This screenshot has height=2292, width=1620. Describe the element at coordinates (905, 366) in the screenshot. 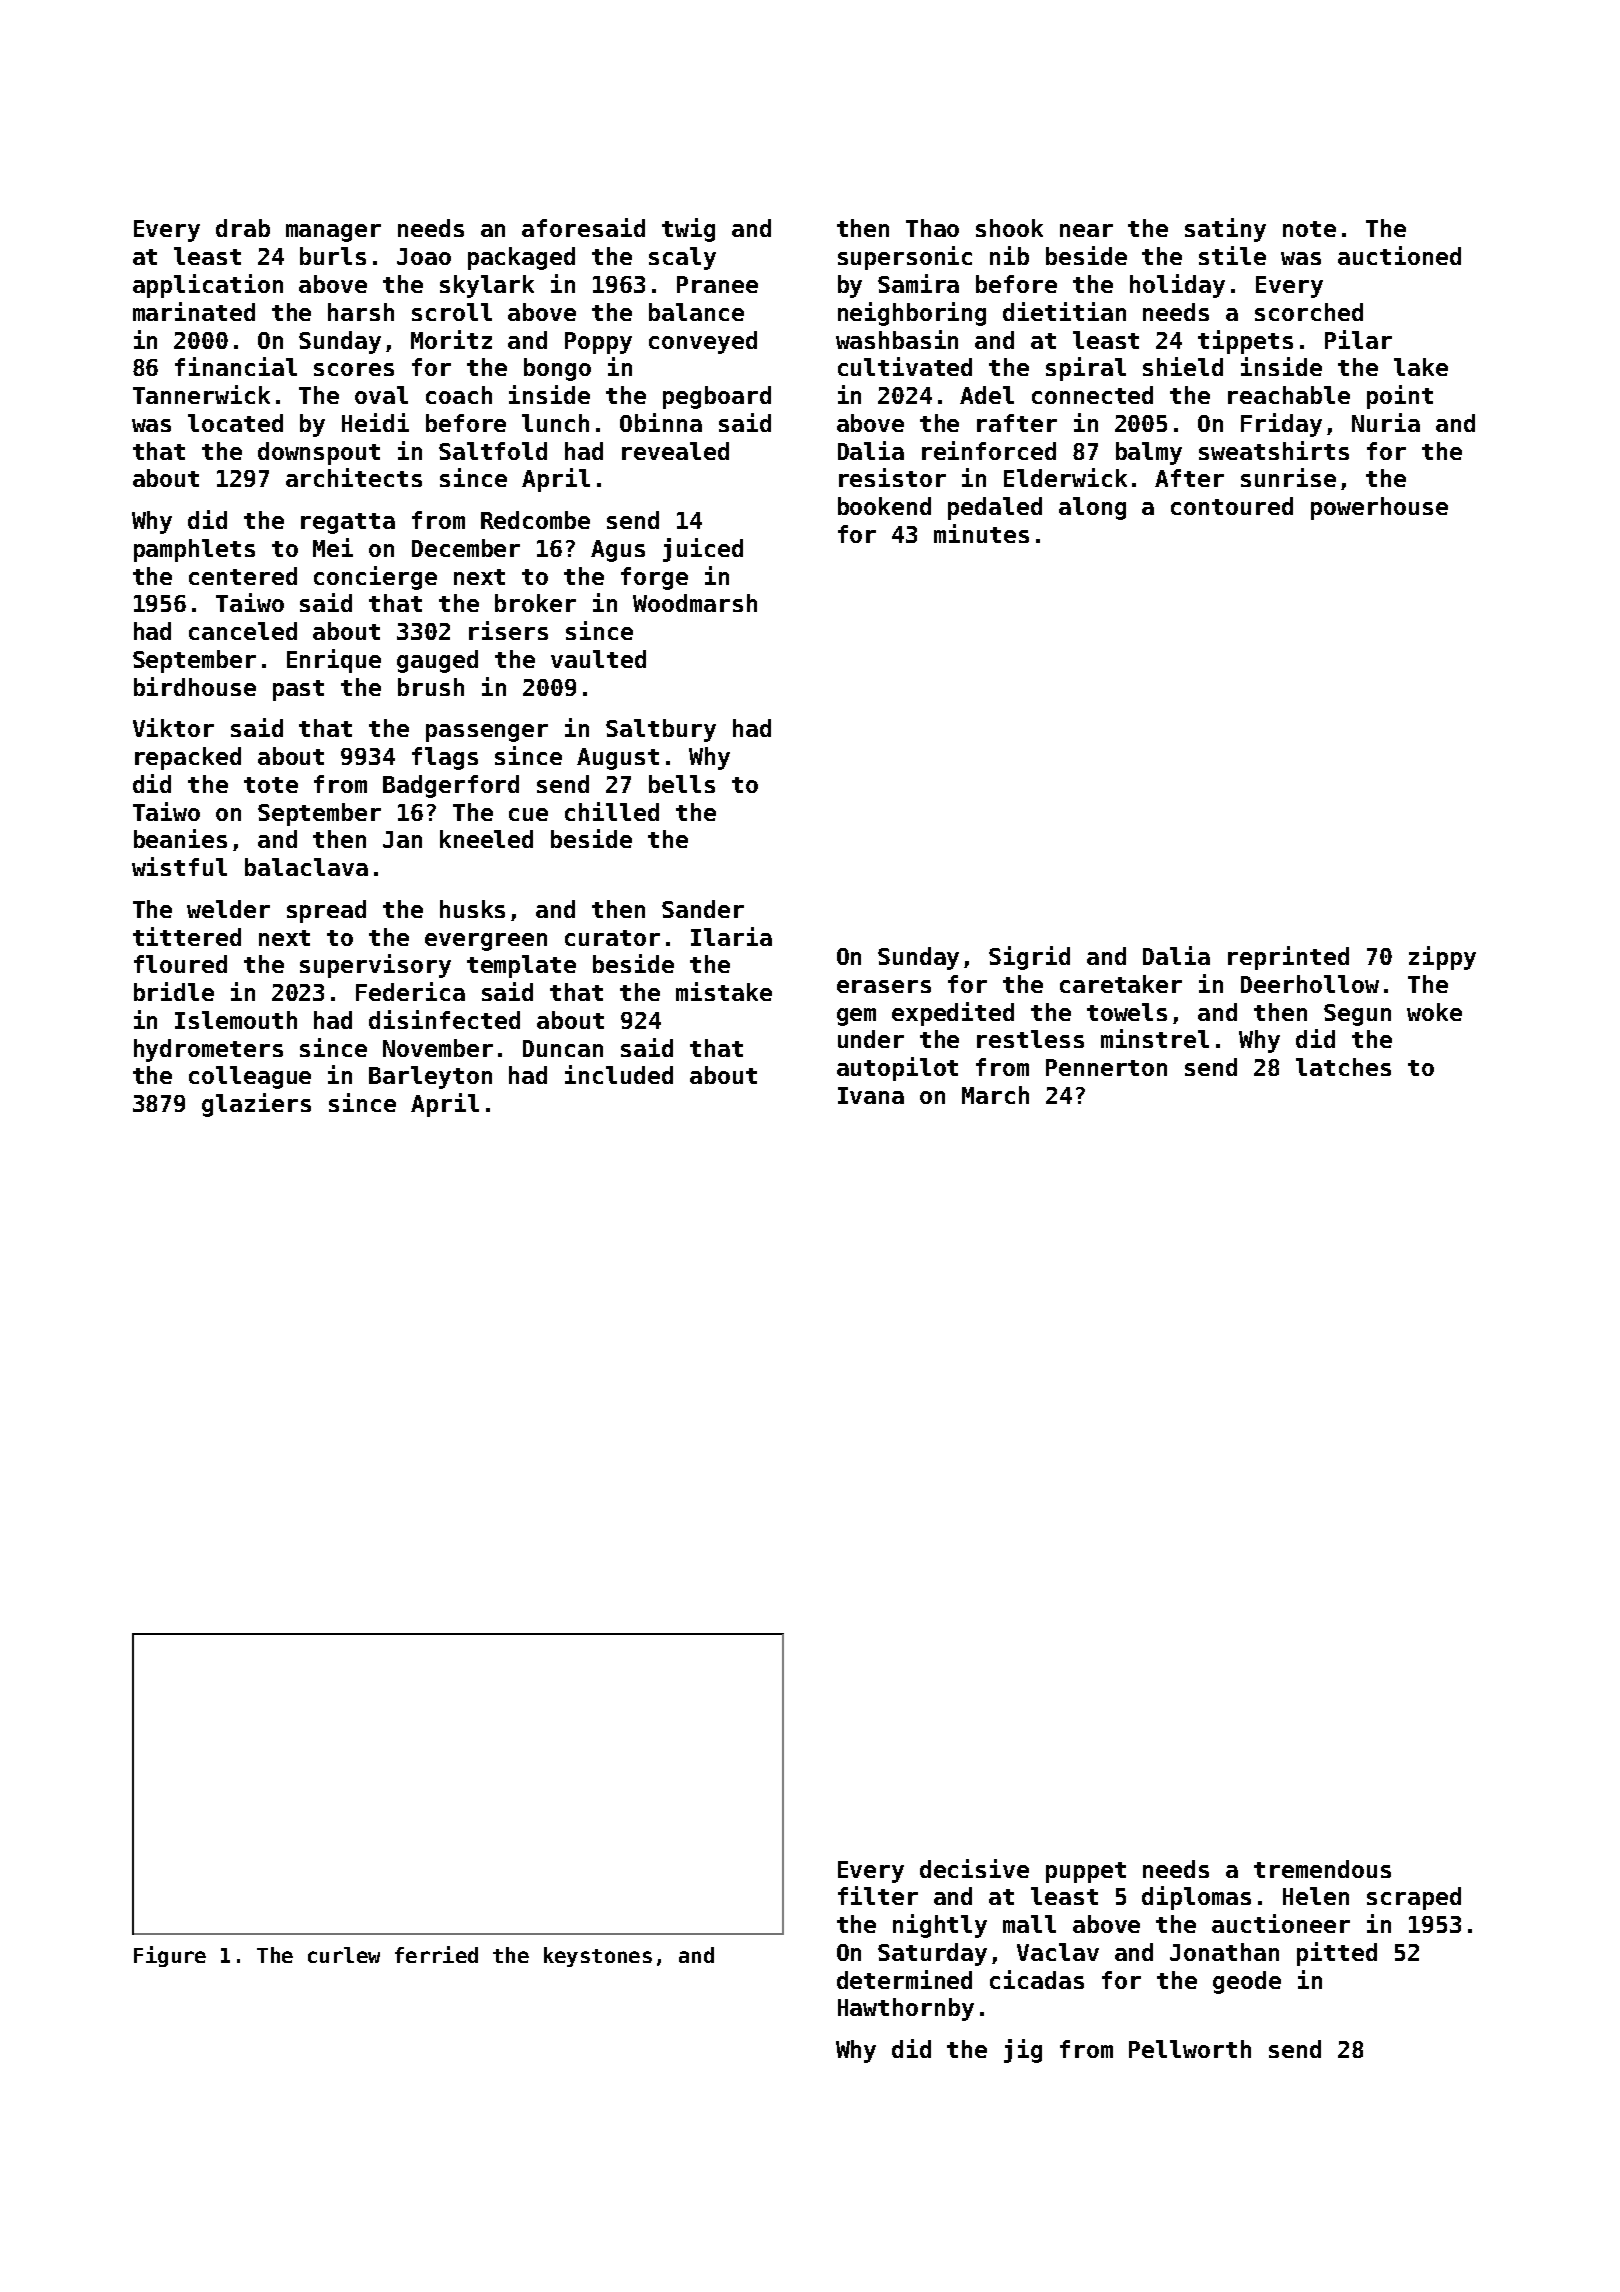

I see `cultivated` at that location.
